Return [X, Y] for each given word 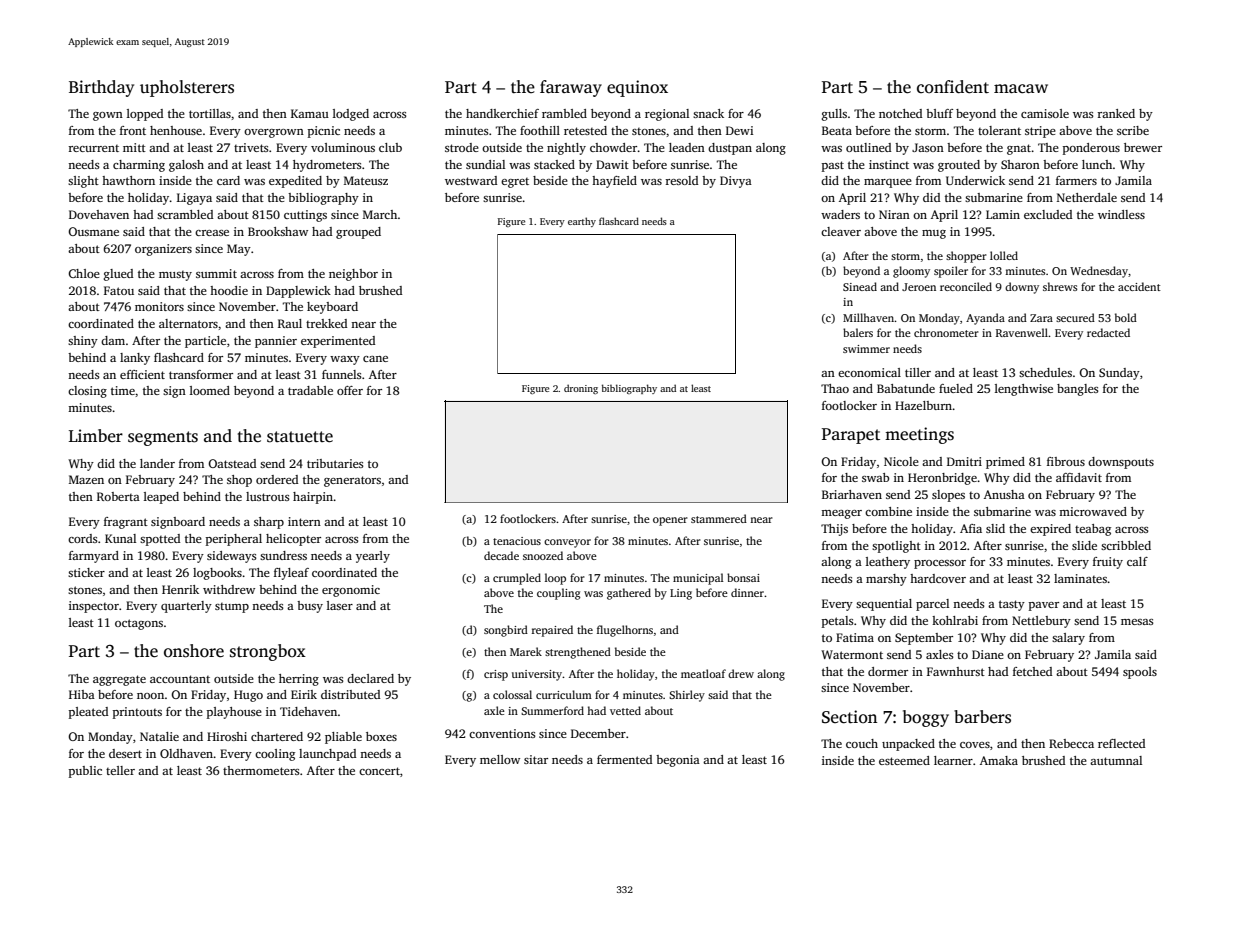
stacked [554, 164]
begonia [678, 761]
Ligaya [194, 199]
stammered [719, 518]
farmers [1076, 180]
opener [670, 521]
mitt [134, 147]
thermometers [261, 770]
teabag [1093, 530]
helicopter [293, 540]
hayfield [614, 182]
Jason [928, 147]
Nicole [901, 461]
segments [163, 438]
